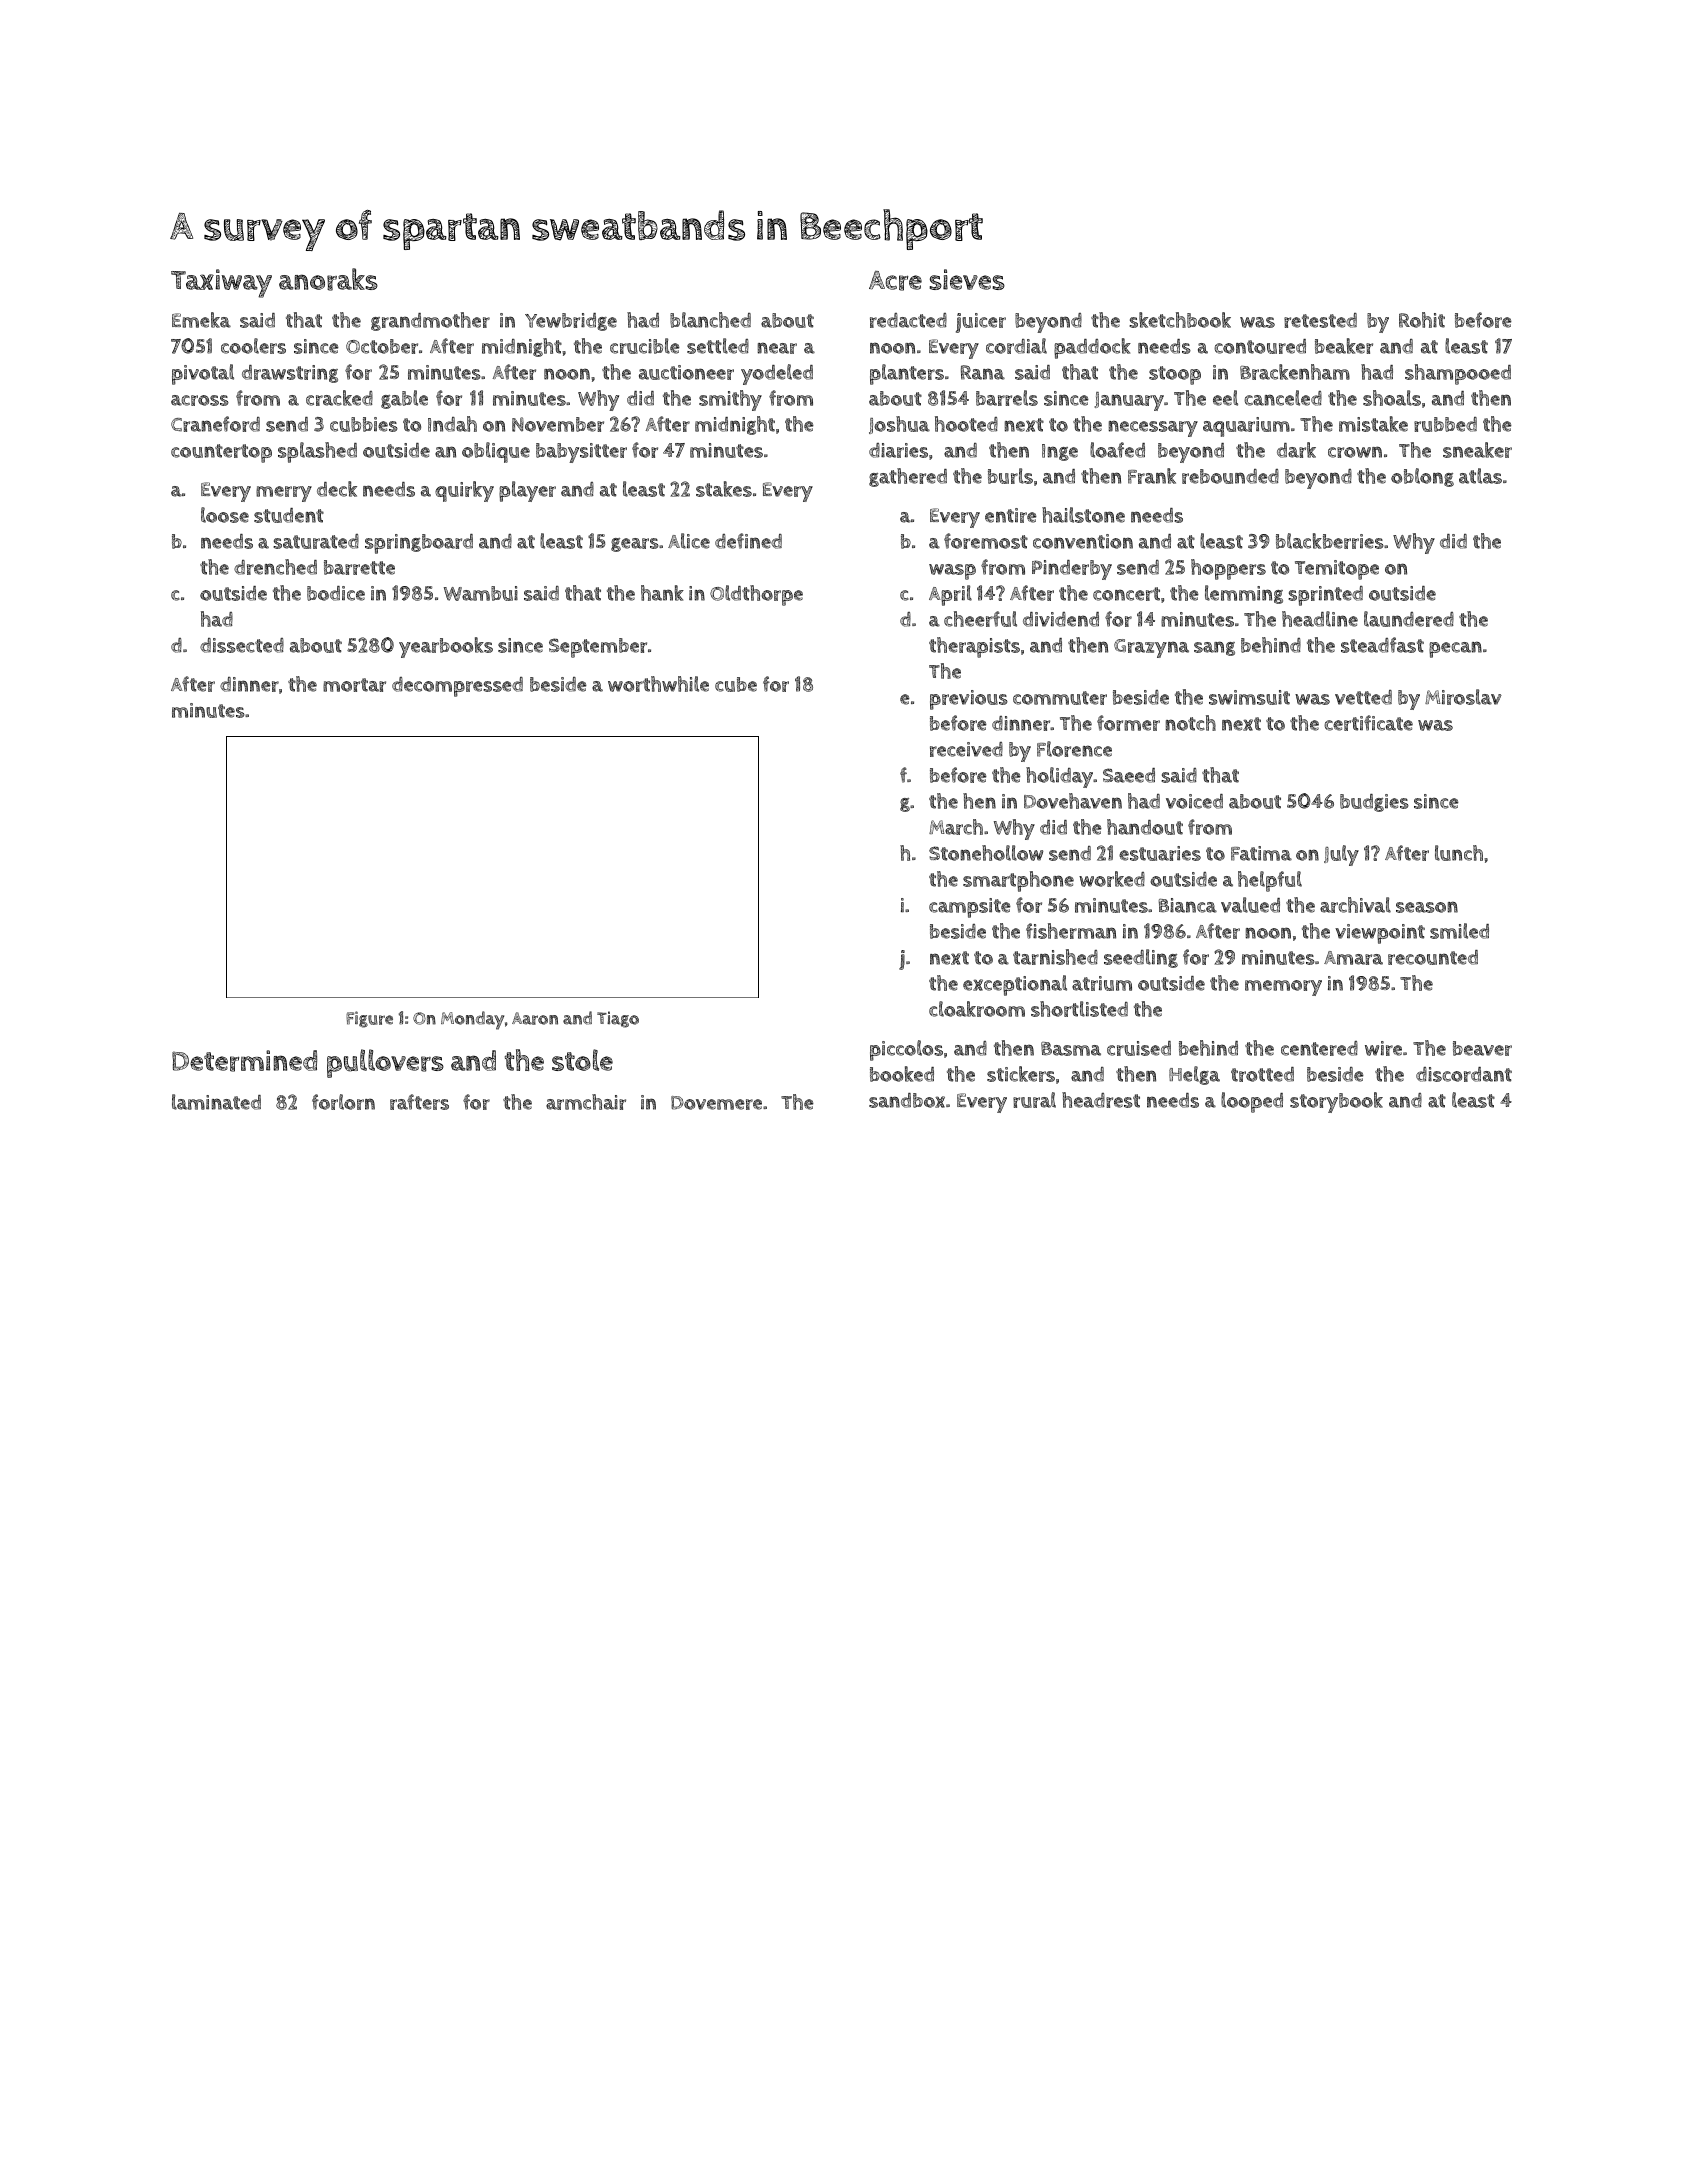 The width and height of the screenshot is (1683, 2178). Describe the element at coordinates (244, 1061) in the screenshot. I see `Determined` at that location.
